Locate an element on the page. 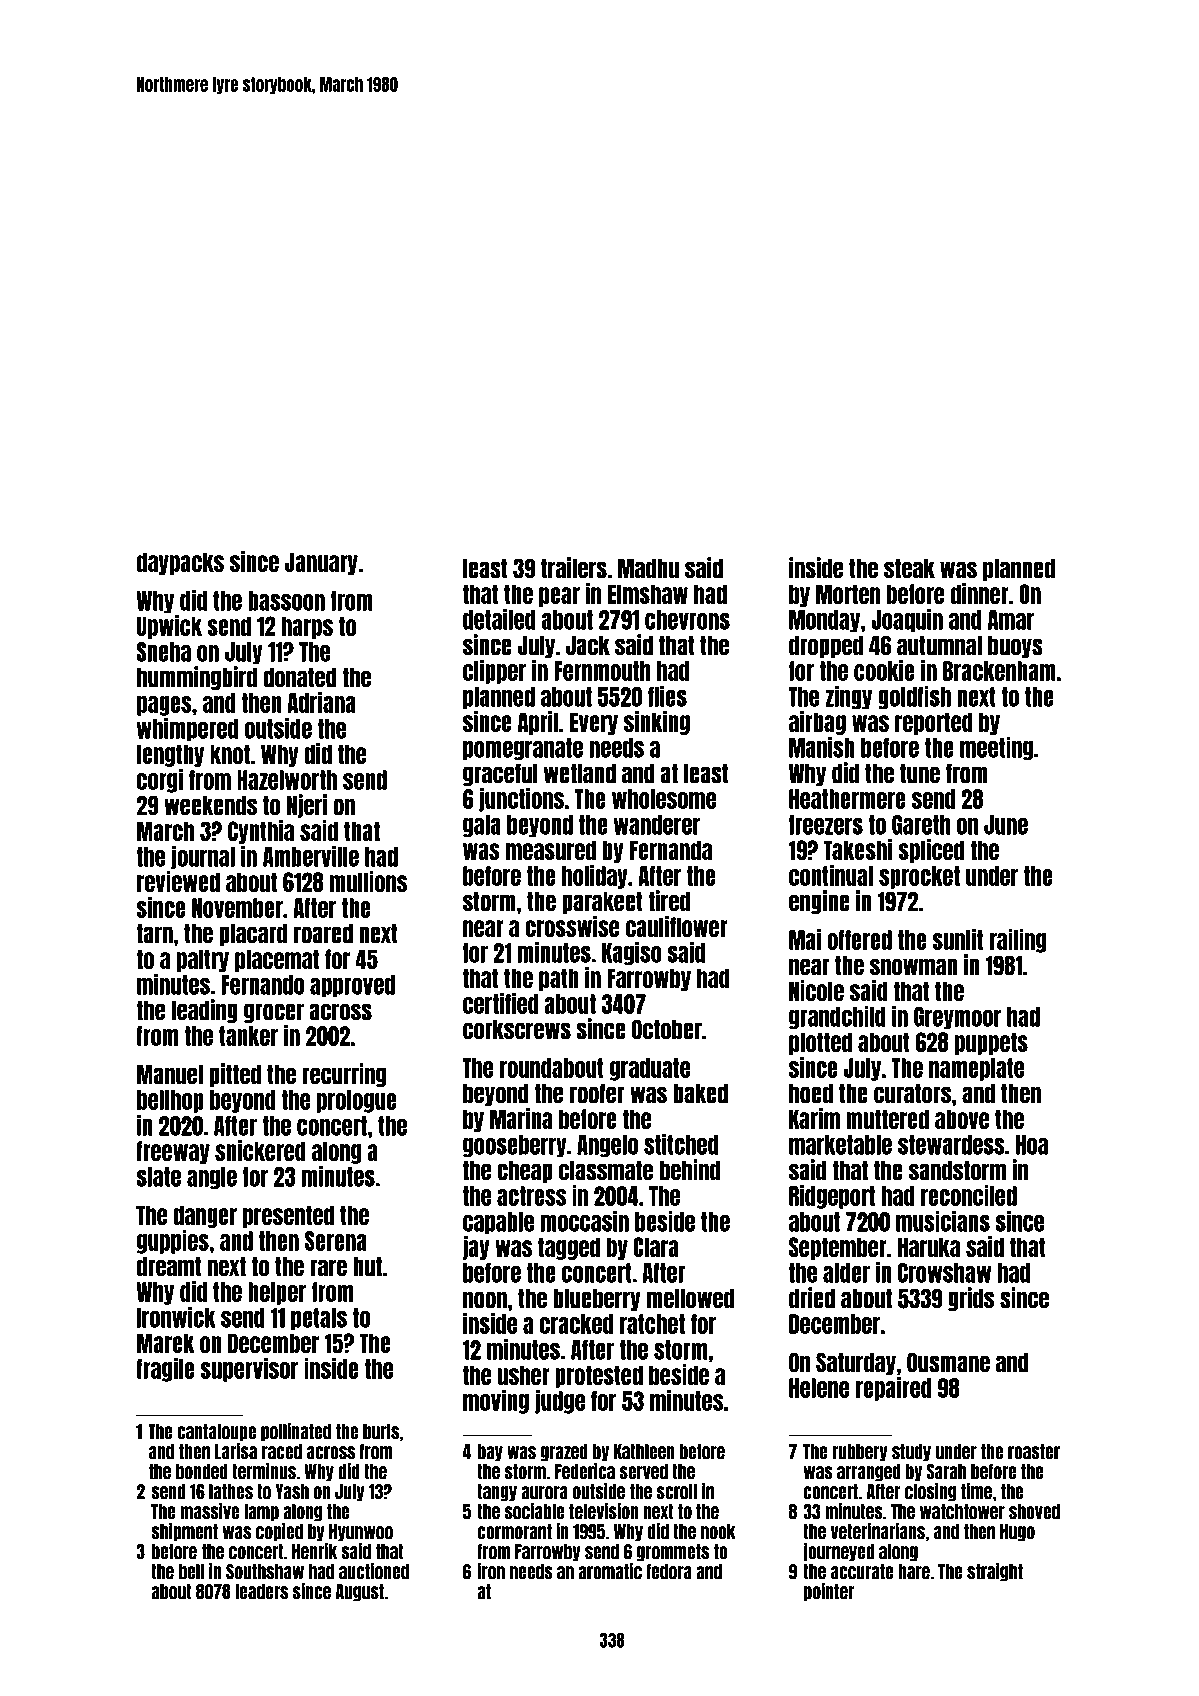 Image resolution: width=1199 pixels, height=1696 pixels. dropped is located at coordinates (826, 647).
